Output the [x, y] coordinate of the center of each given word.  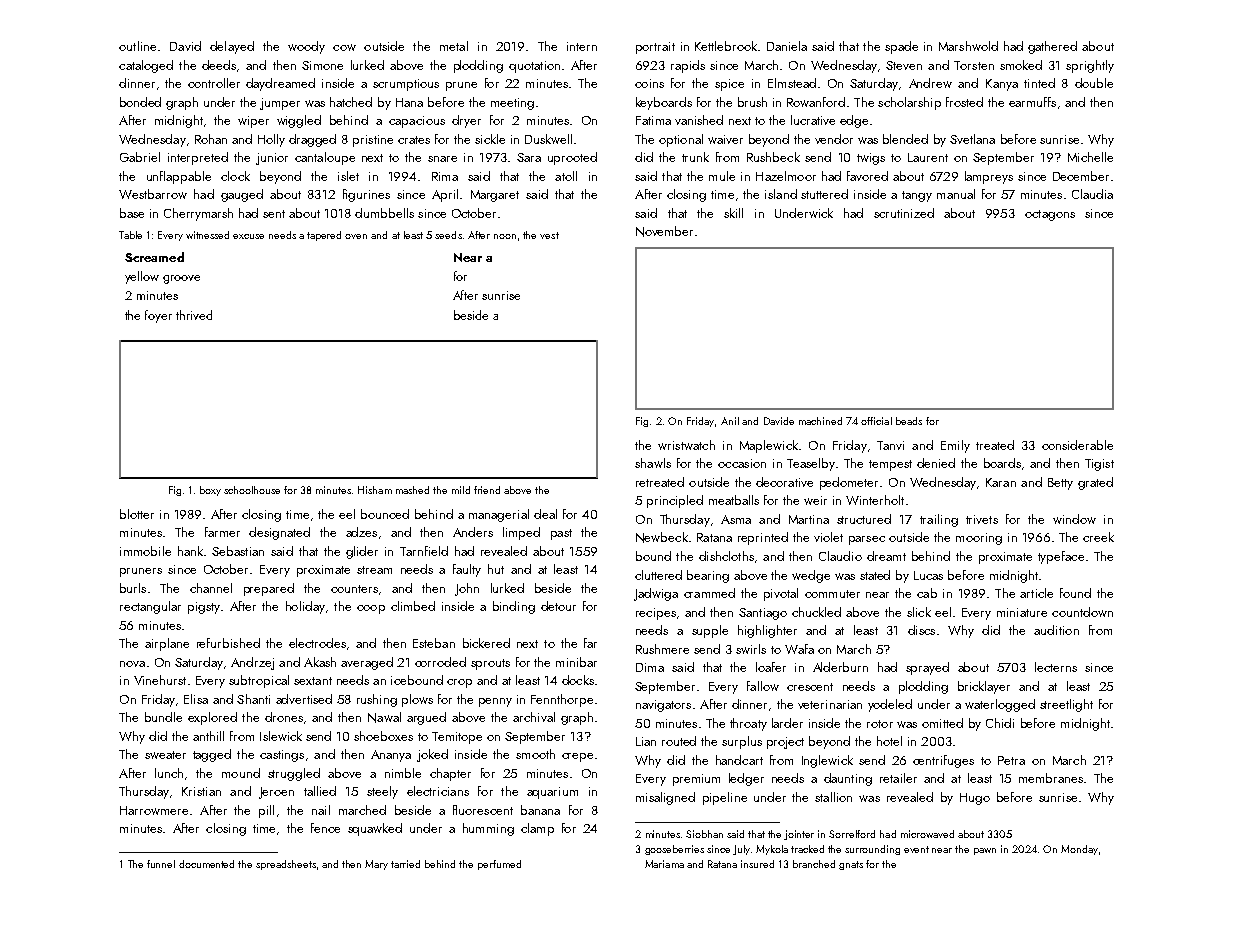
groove [181, 279]
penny [495, 702]
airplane [167, 644]
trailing [939, 520]
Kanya [1002, 85]
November [664, 231]
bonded [140, 102]
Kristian [201, 791]
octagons [1050, 215]
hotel [889, 741]
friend [487, 490]
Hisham [375, 490]
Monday [1079, 850]
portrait [655, 48]
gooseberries [674, 850]
